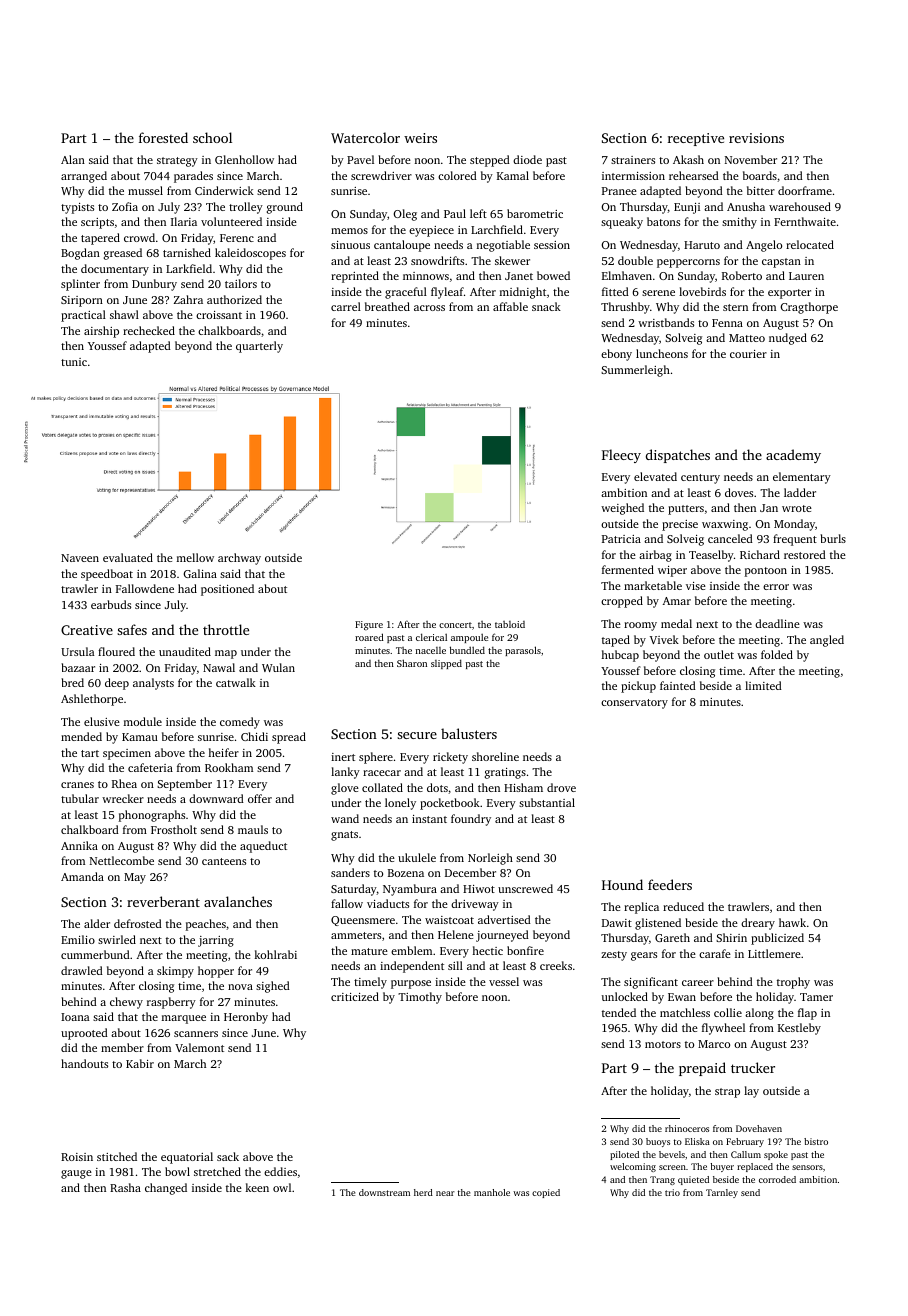 This screenshot has width=908, height=1316. What do you see at coordinates (212, 137) in the screenshot?
I see `school` at bounding box center [212, 137].
